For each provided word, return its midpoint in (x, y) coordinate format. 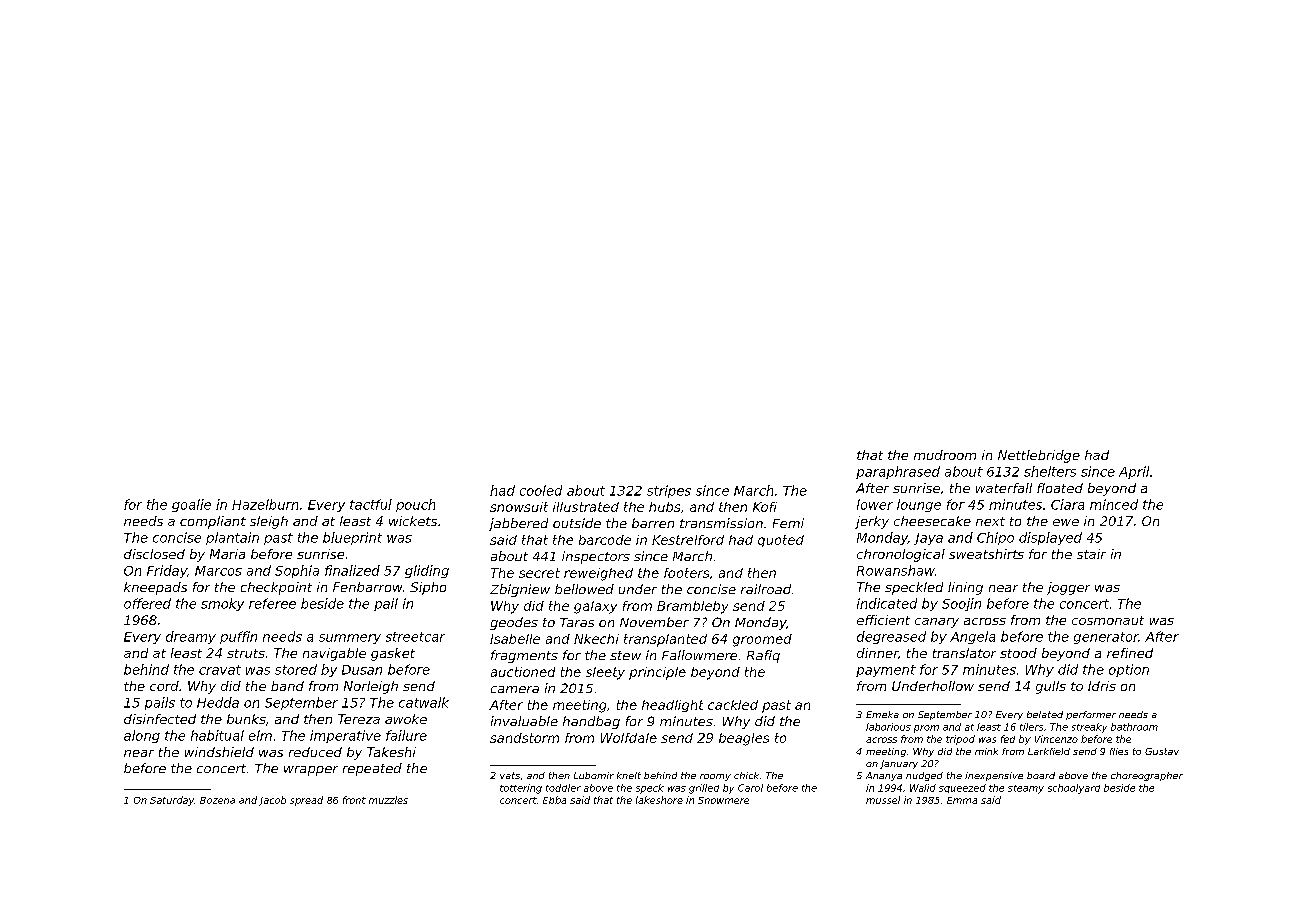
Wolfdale (629, 738)
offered (147, 603)
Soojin (961, 604)
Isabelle (515, 639)
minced (1114, 504)
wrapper (311, 771)
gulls (1051, 687)
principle (657, 673)
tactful (371, 504)
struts (246, 653)
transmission (721, 523)
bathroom (1134, 727)
